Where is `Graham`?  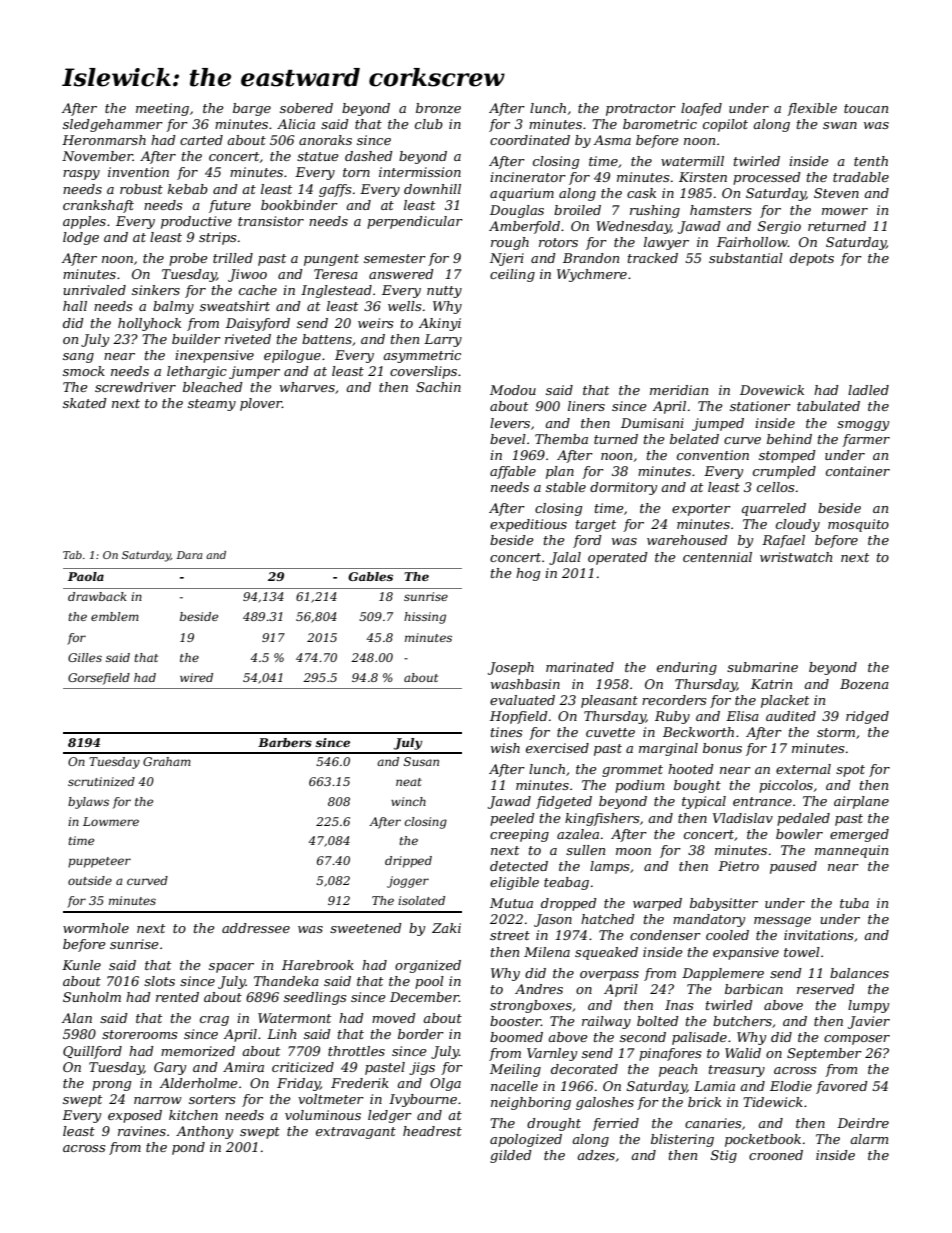 Graham is located at coordinates (167, 761).
